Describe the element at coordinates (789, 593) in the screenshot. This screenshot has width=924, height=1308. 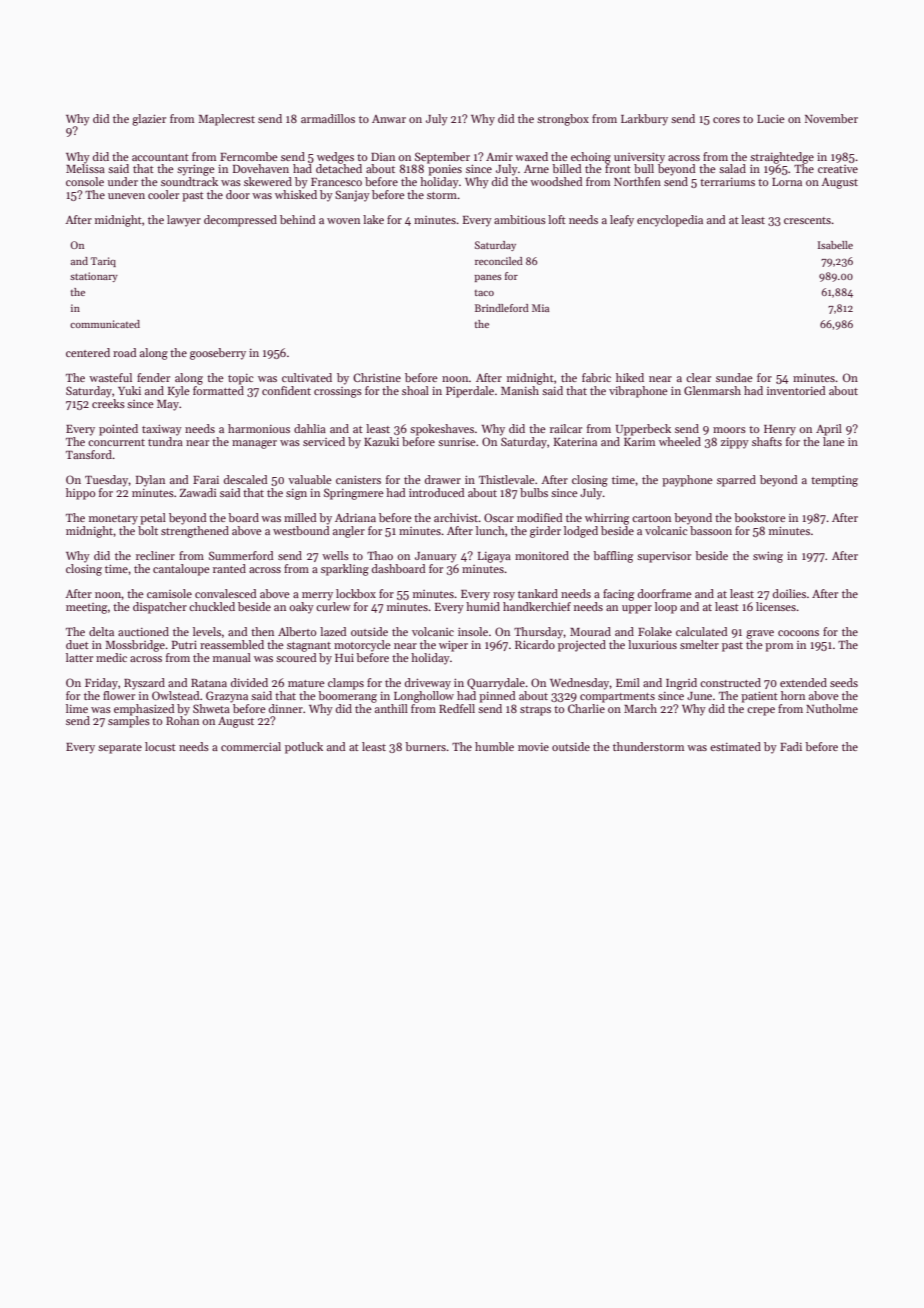
I see `doilies` at that location.
